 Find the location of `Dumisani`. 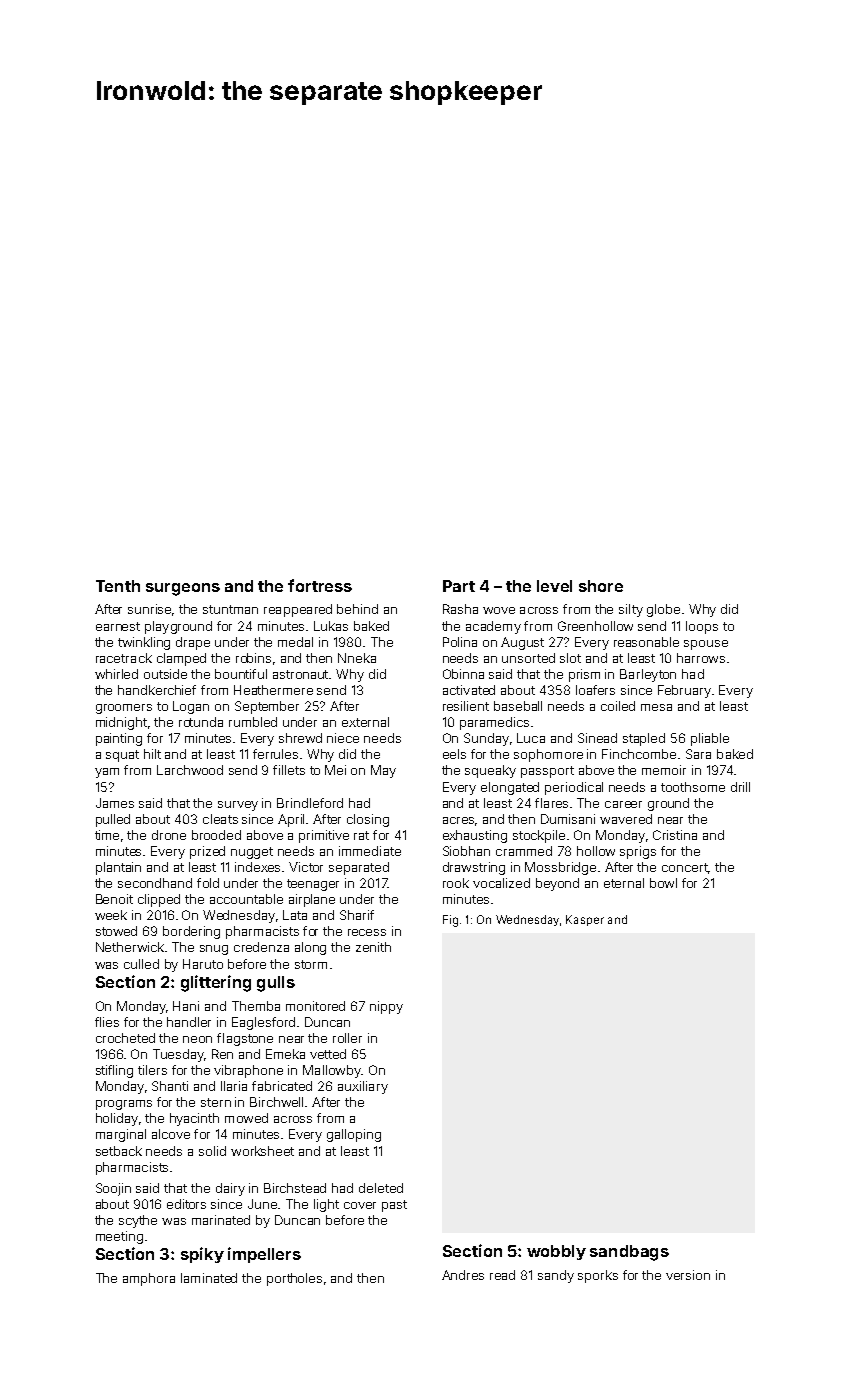

Dumisani is located at coordinates (568, 819).
